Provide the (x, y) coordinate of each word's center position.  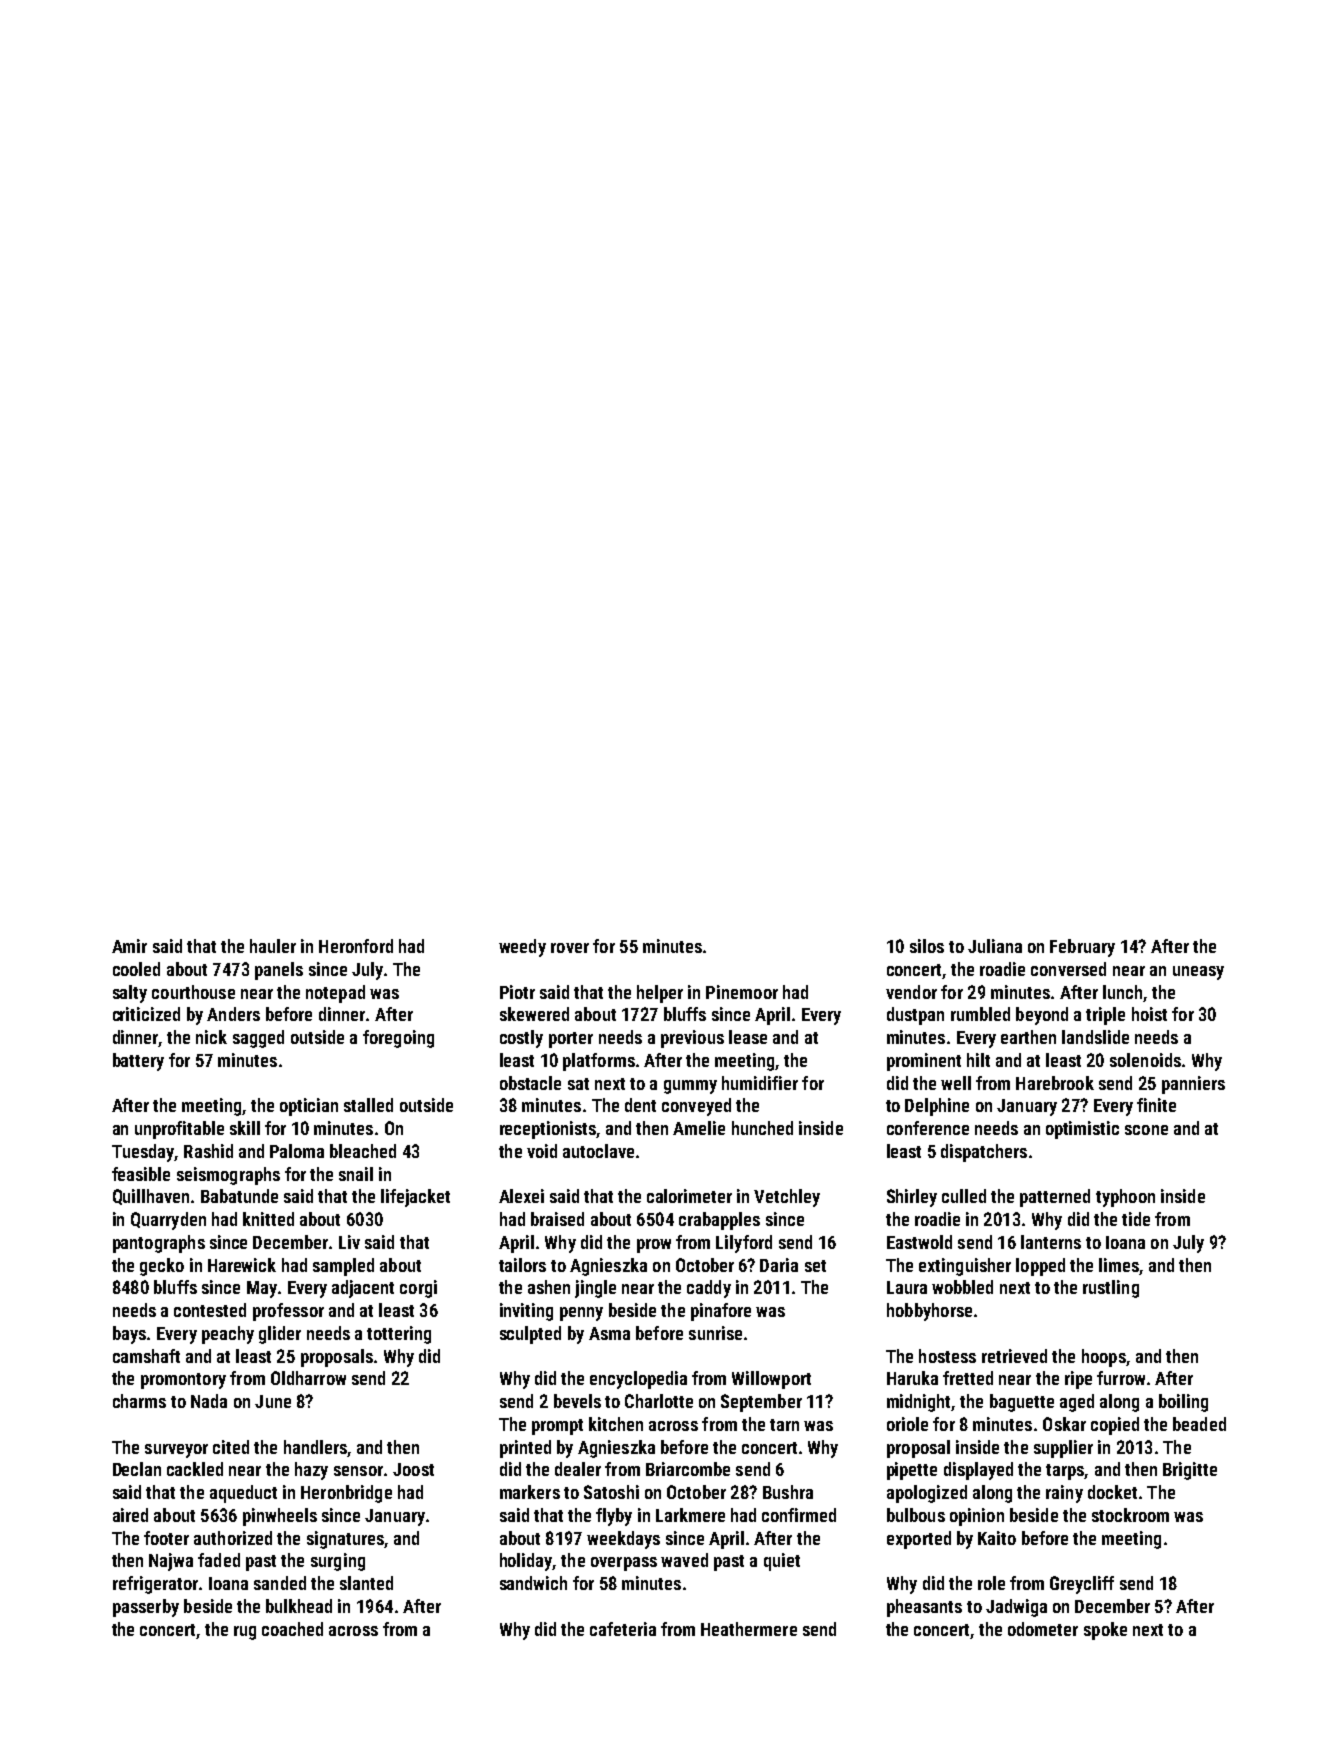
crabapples (719, 1221)
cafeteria (623, 1629)
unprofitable (179, 1130)
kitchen (616, 1424)
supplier (1063, 1449)
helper (660, 994)
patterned (1055, 1198)
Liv (349, 1242)
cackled (195, 1469)
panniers (1193, 1085)
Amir (129, 946)
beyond (1042, 1016)
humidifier (760, 1083)
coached (292, 1629)
